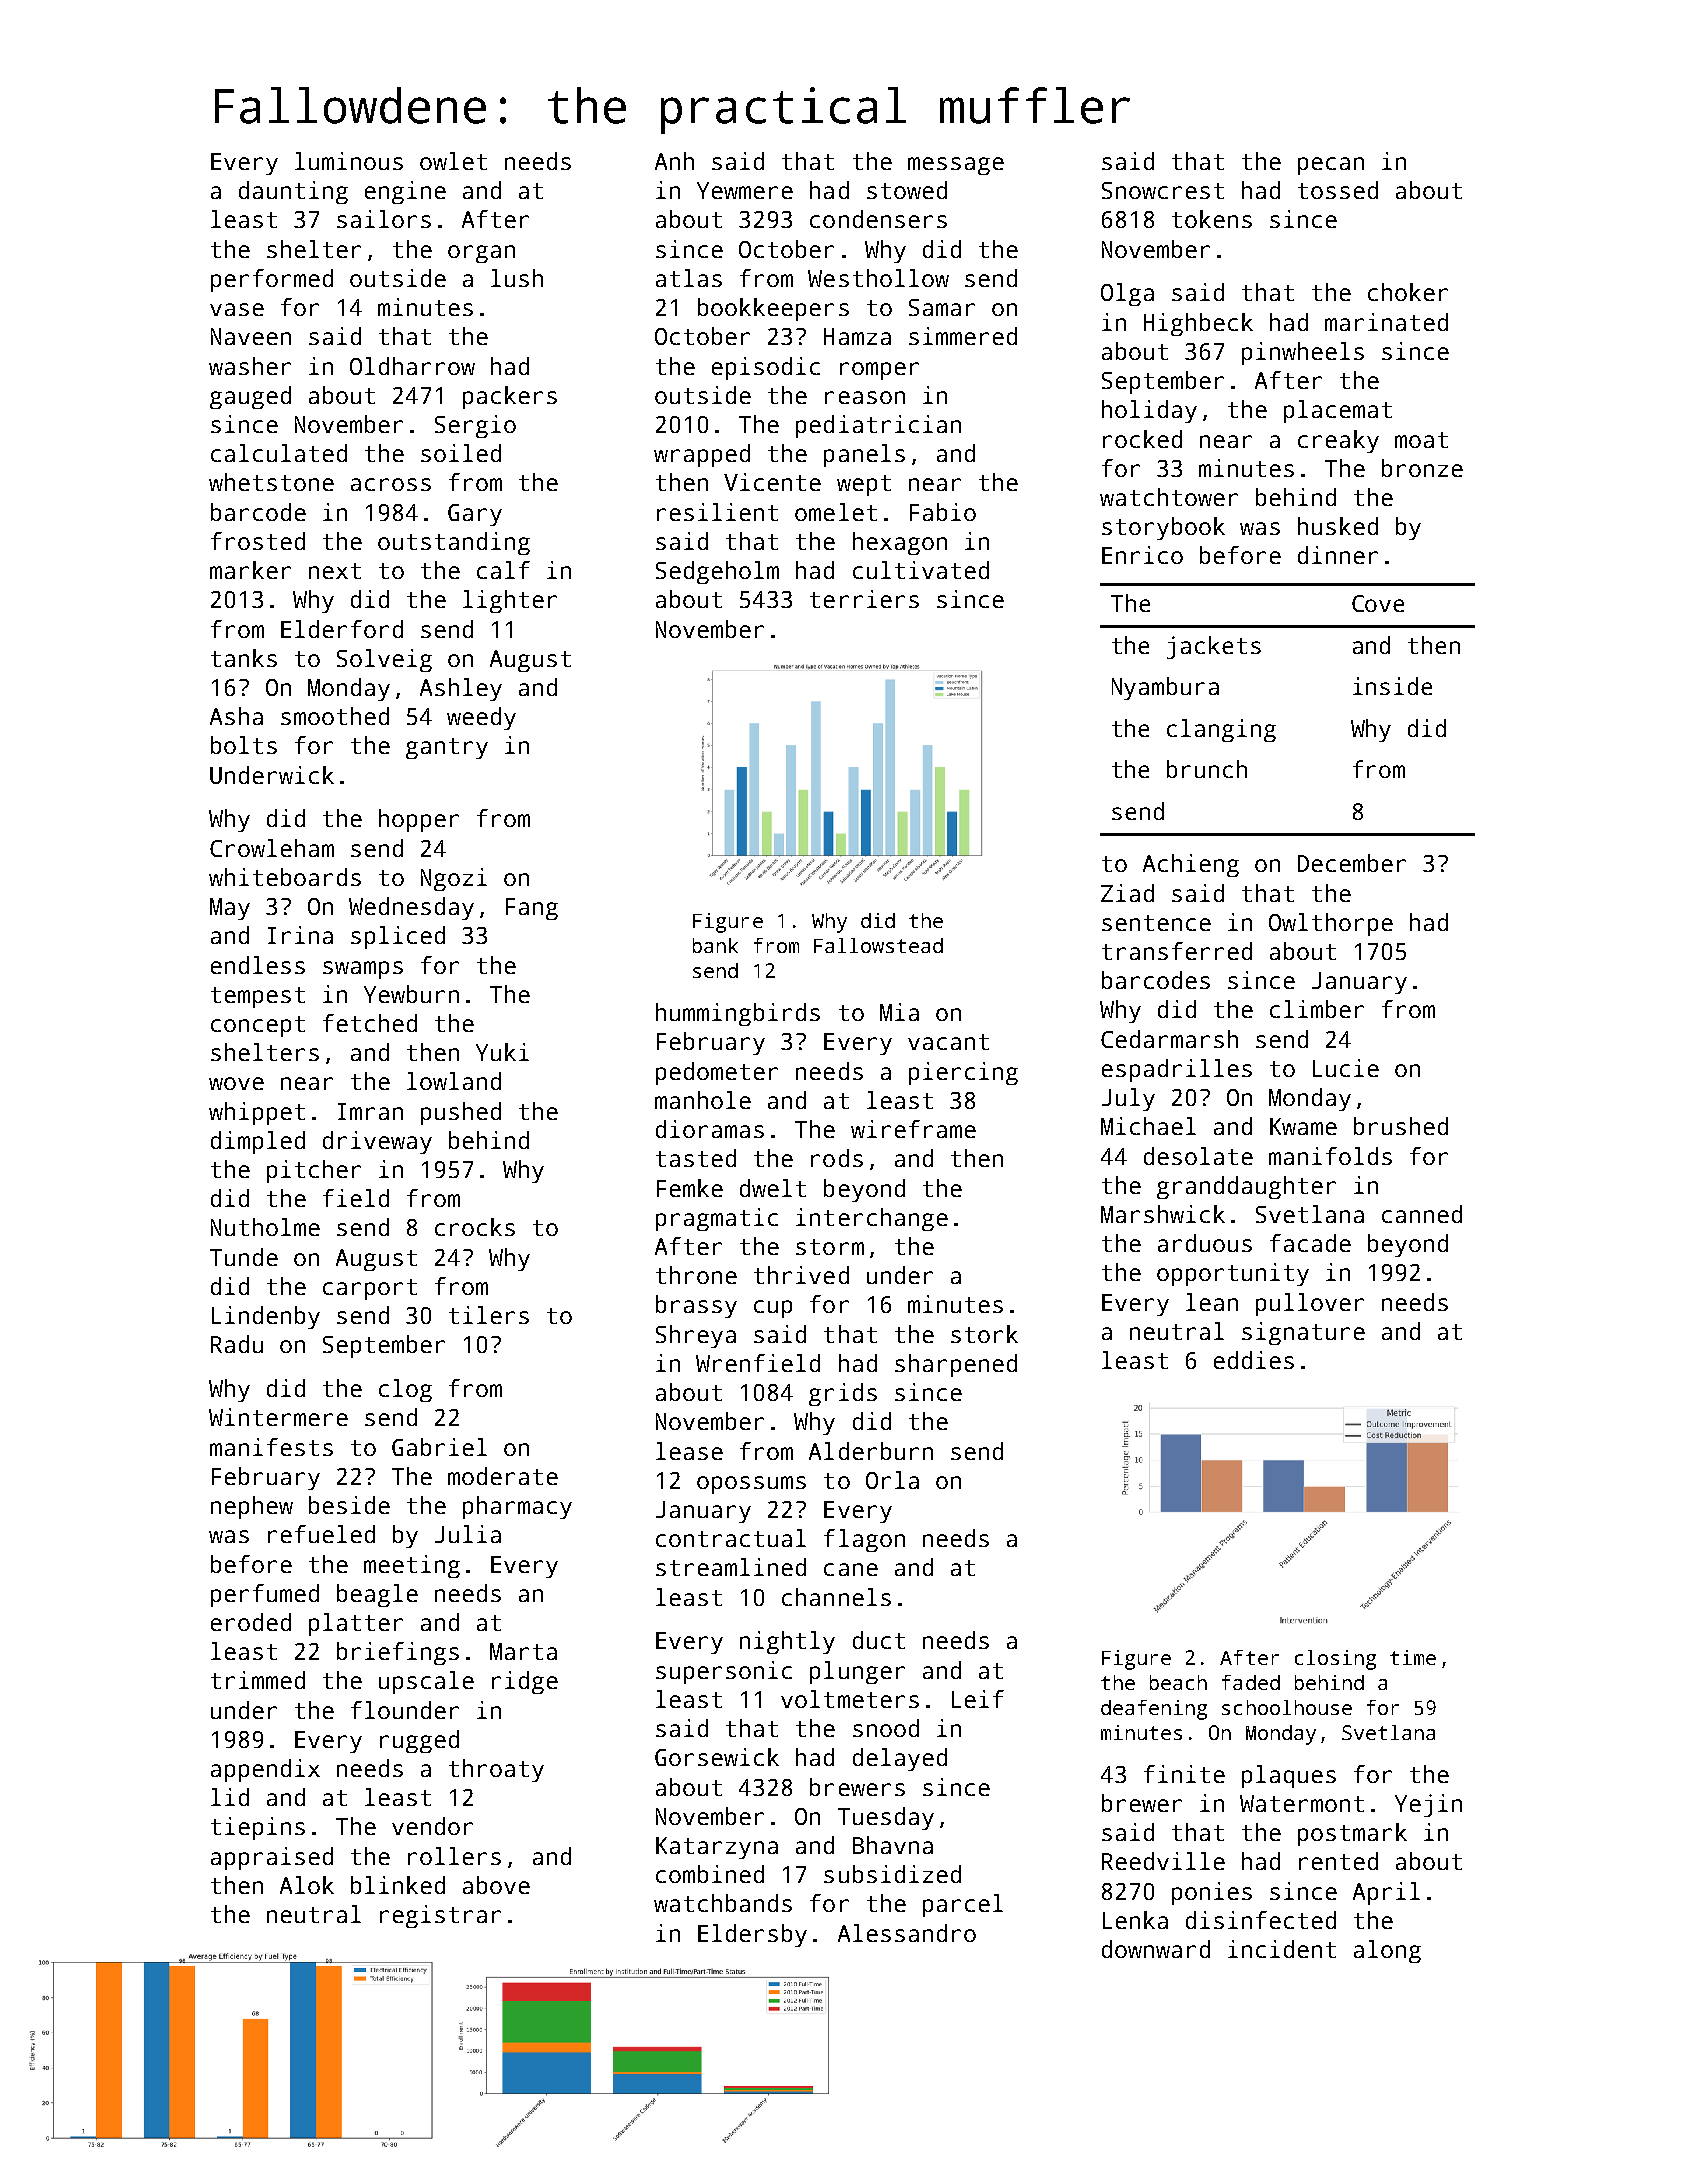 The width and height of the page is (1683, 2178). I want to click on cup, so click(773, 1309).
